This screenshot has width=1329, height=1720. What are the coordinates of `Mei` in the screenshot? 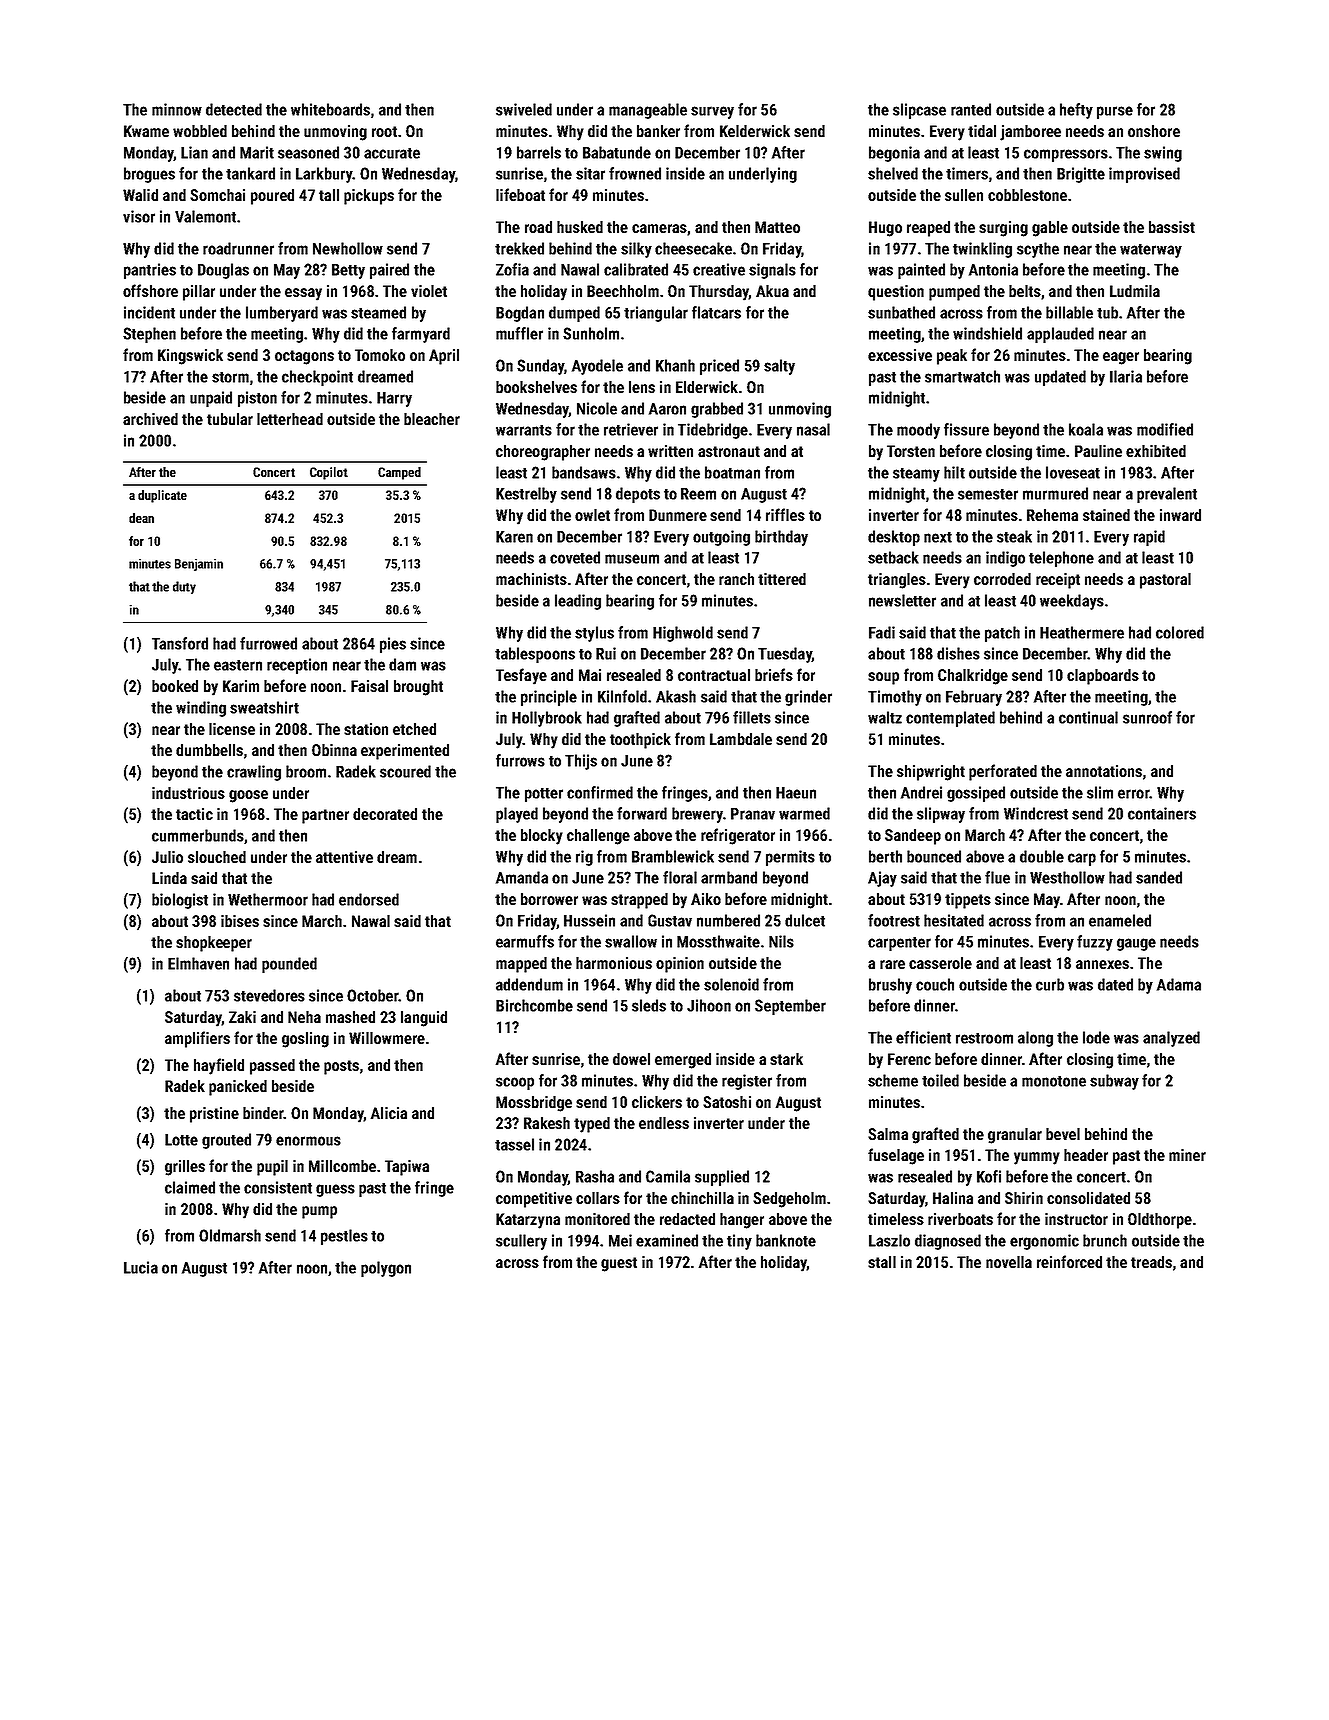 It's located at (620, 1240).
